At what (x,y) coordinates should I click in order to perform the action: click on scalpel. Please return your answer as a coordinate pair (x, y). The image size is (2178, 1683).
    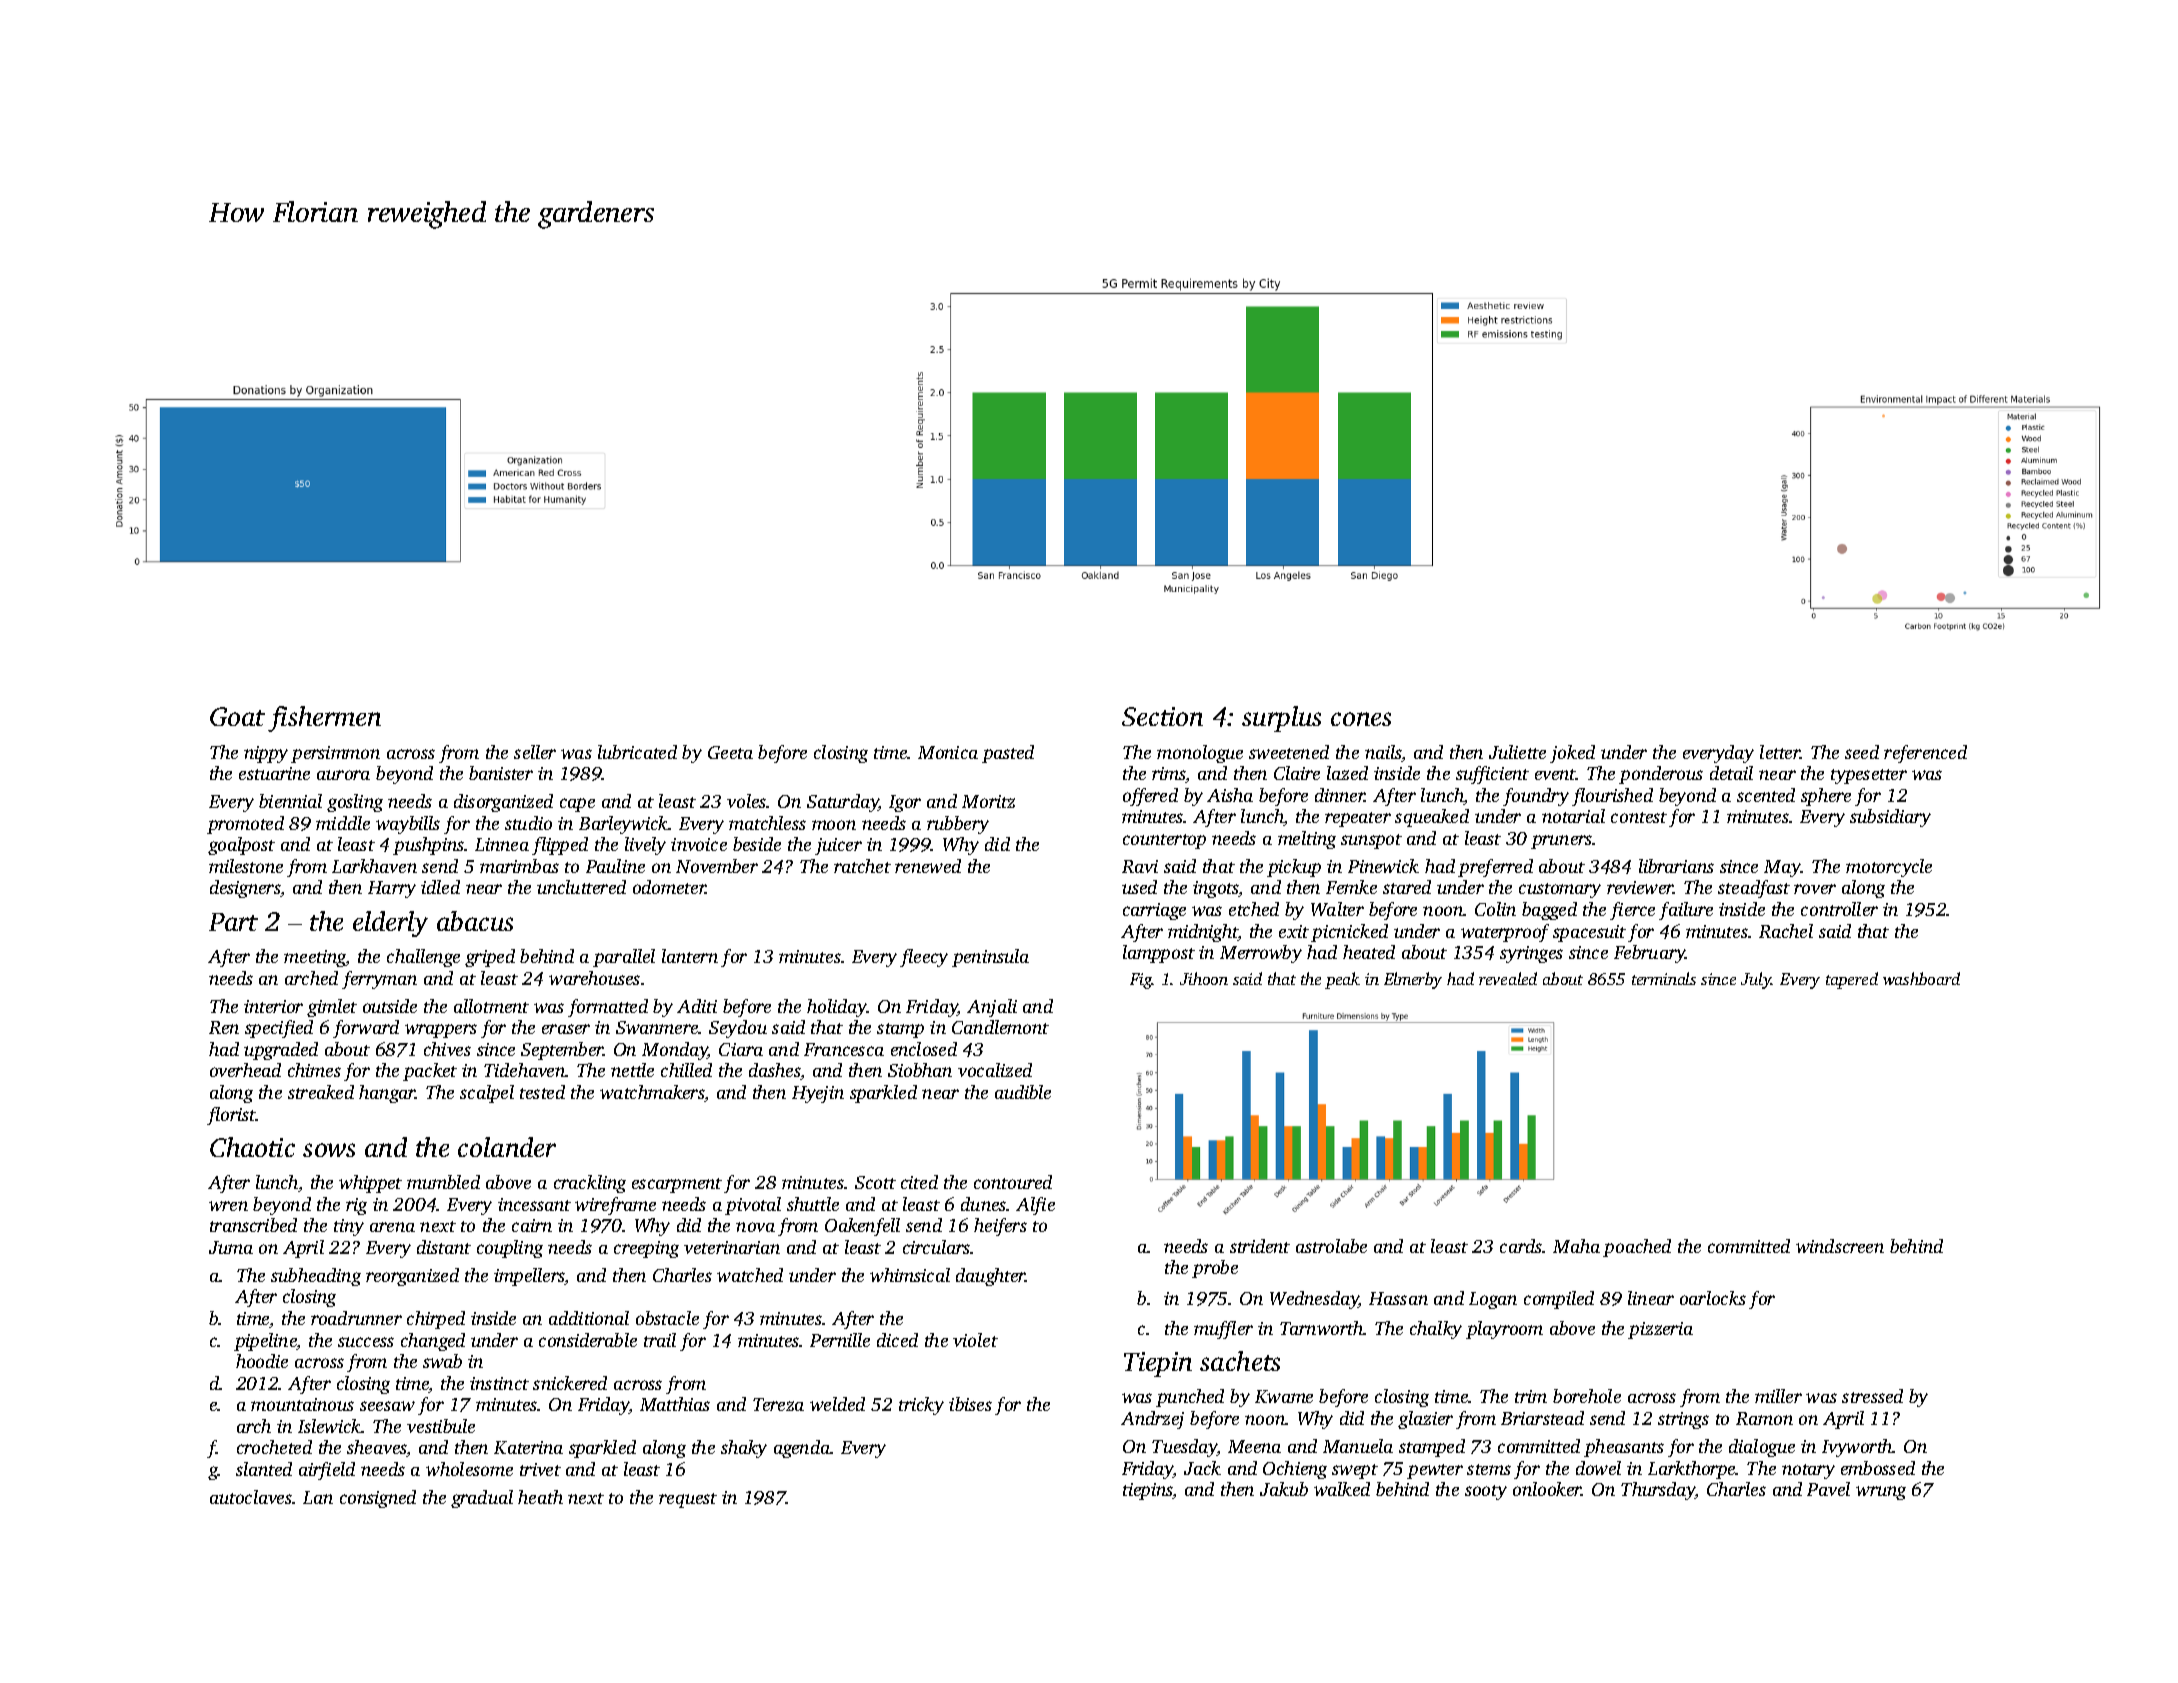
    Looking at the image, I should click on (487, 1094).
